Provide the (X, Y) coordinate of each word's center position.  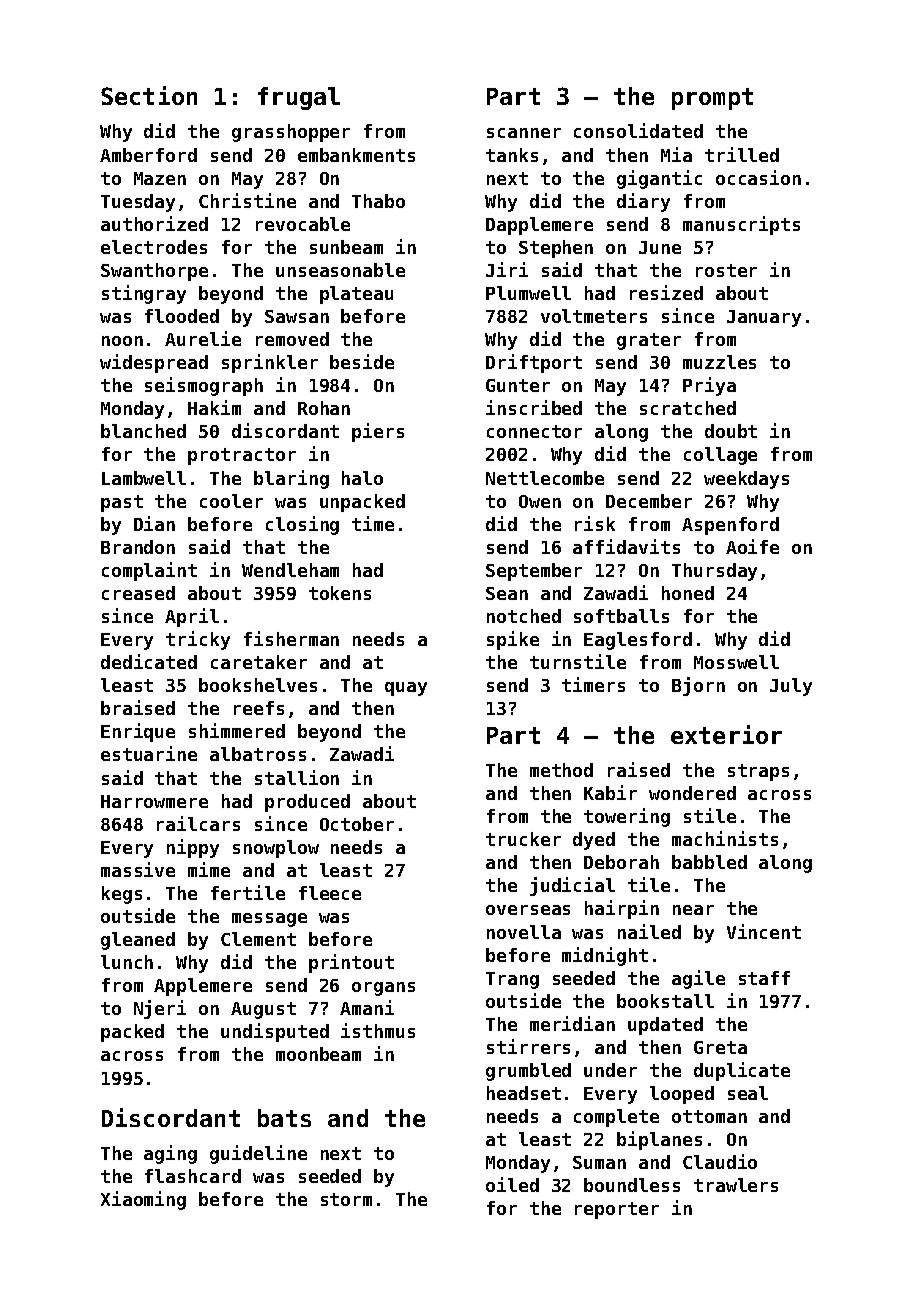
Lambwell (144, 478)
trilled (742, 154)
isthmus (378, 1030)
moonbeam (318, 1054)
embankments (356, 155)
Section (149, 95)
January (764, 318)
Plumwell (528, 293)
